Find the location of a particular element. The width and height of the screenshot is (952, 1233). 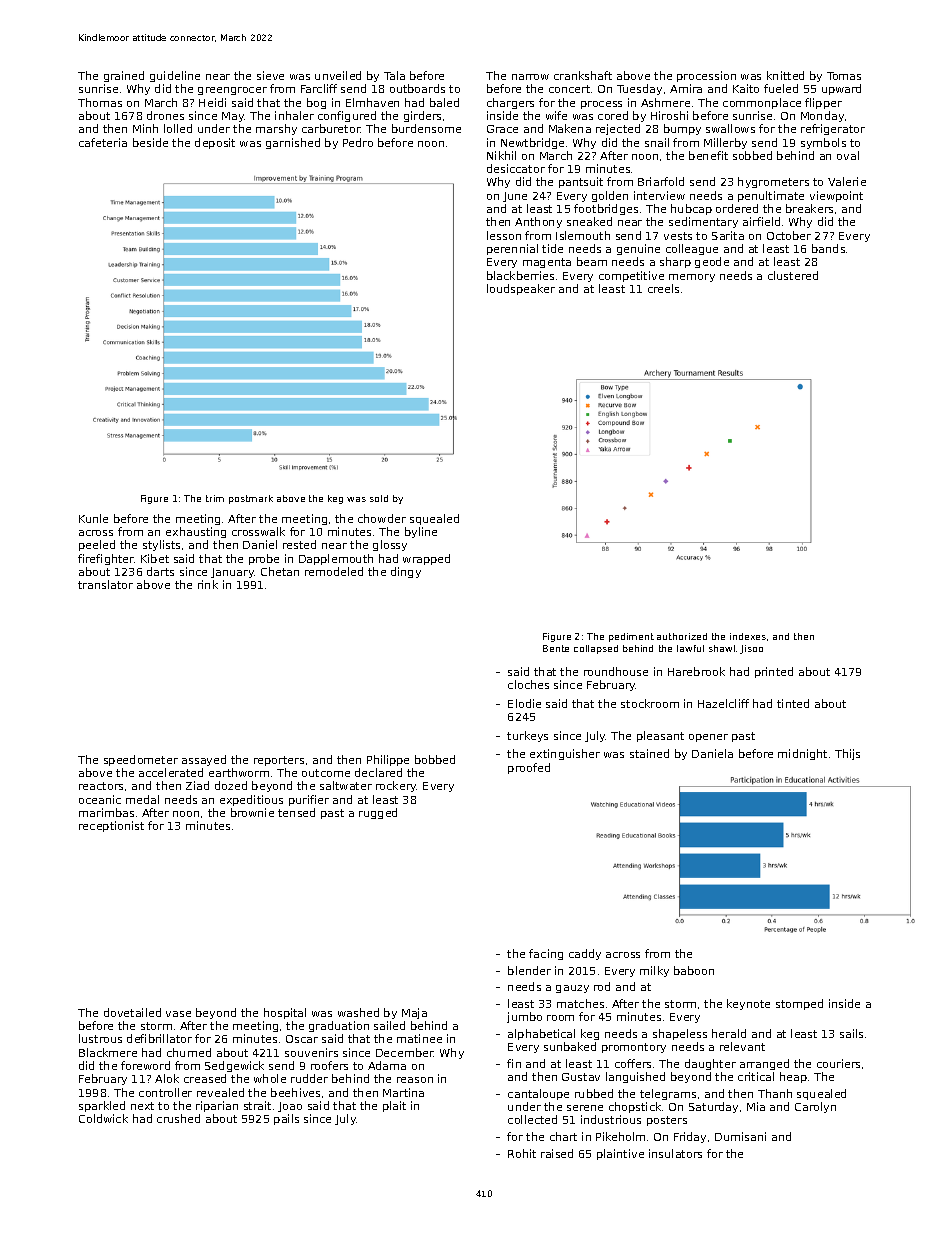

loudspeaker is located at coordinates (521, 289).
